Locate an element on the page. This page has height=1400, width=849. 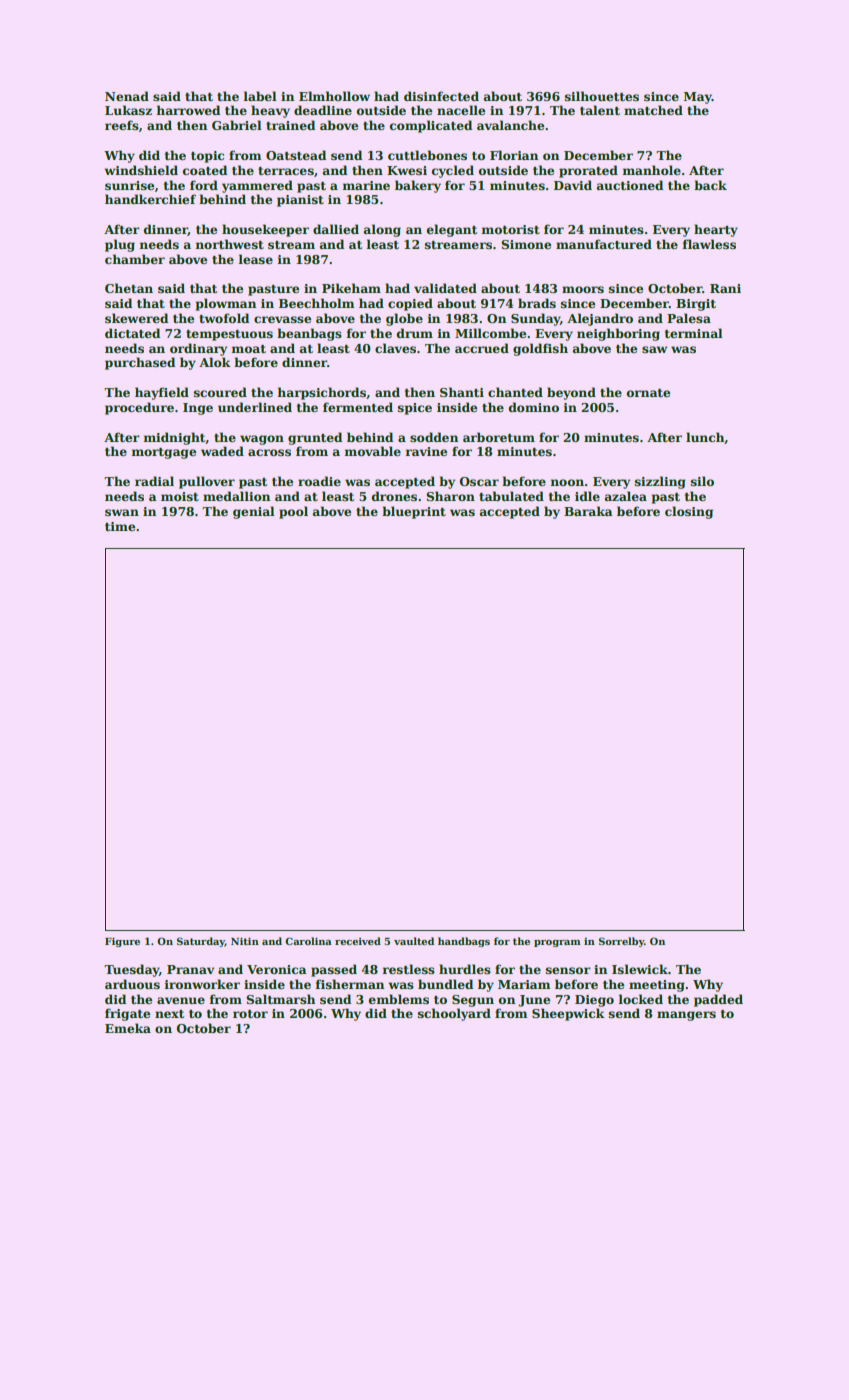
silo is located at coordinates (702, 481).
